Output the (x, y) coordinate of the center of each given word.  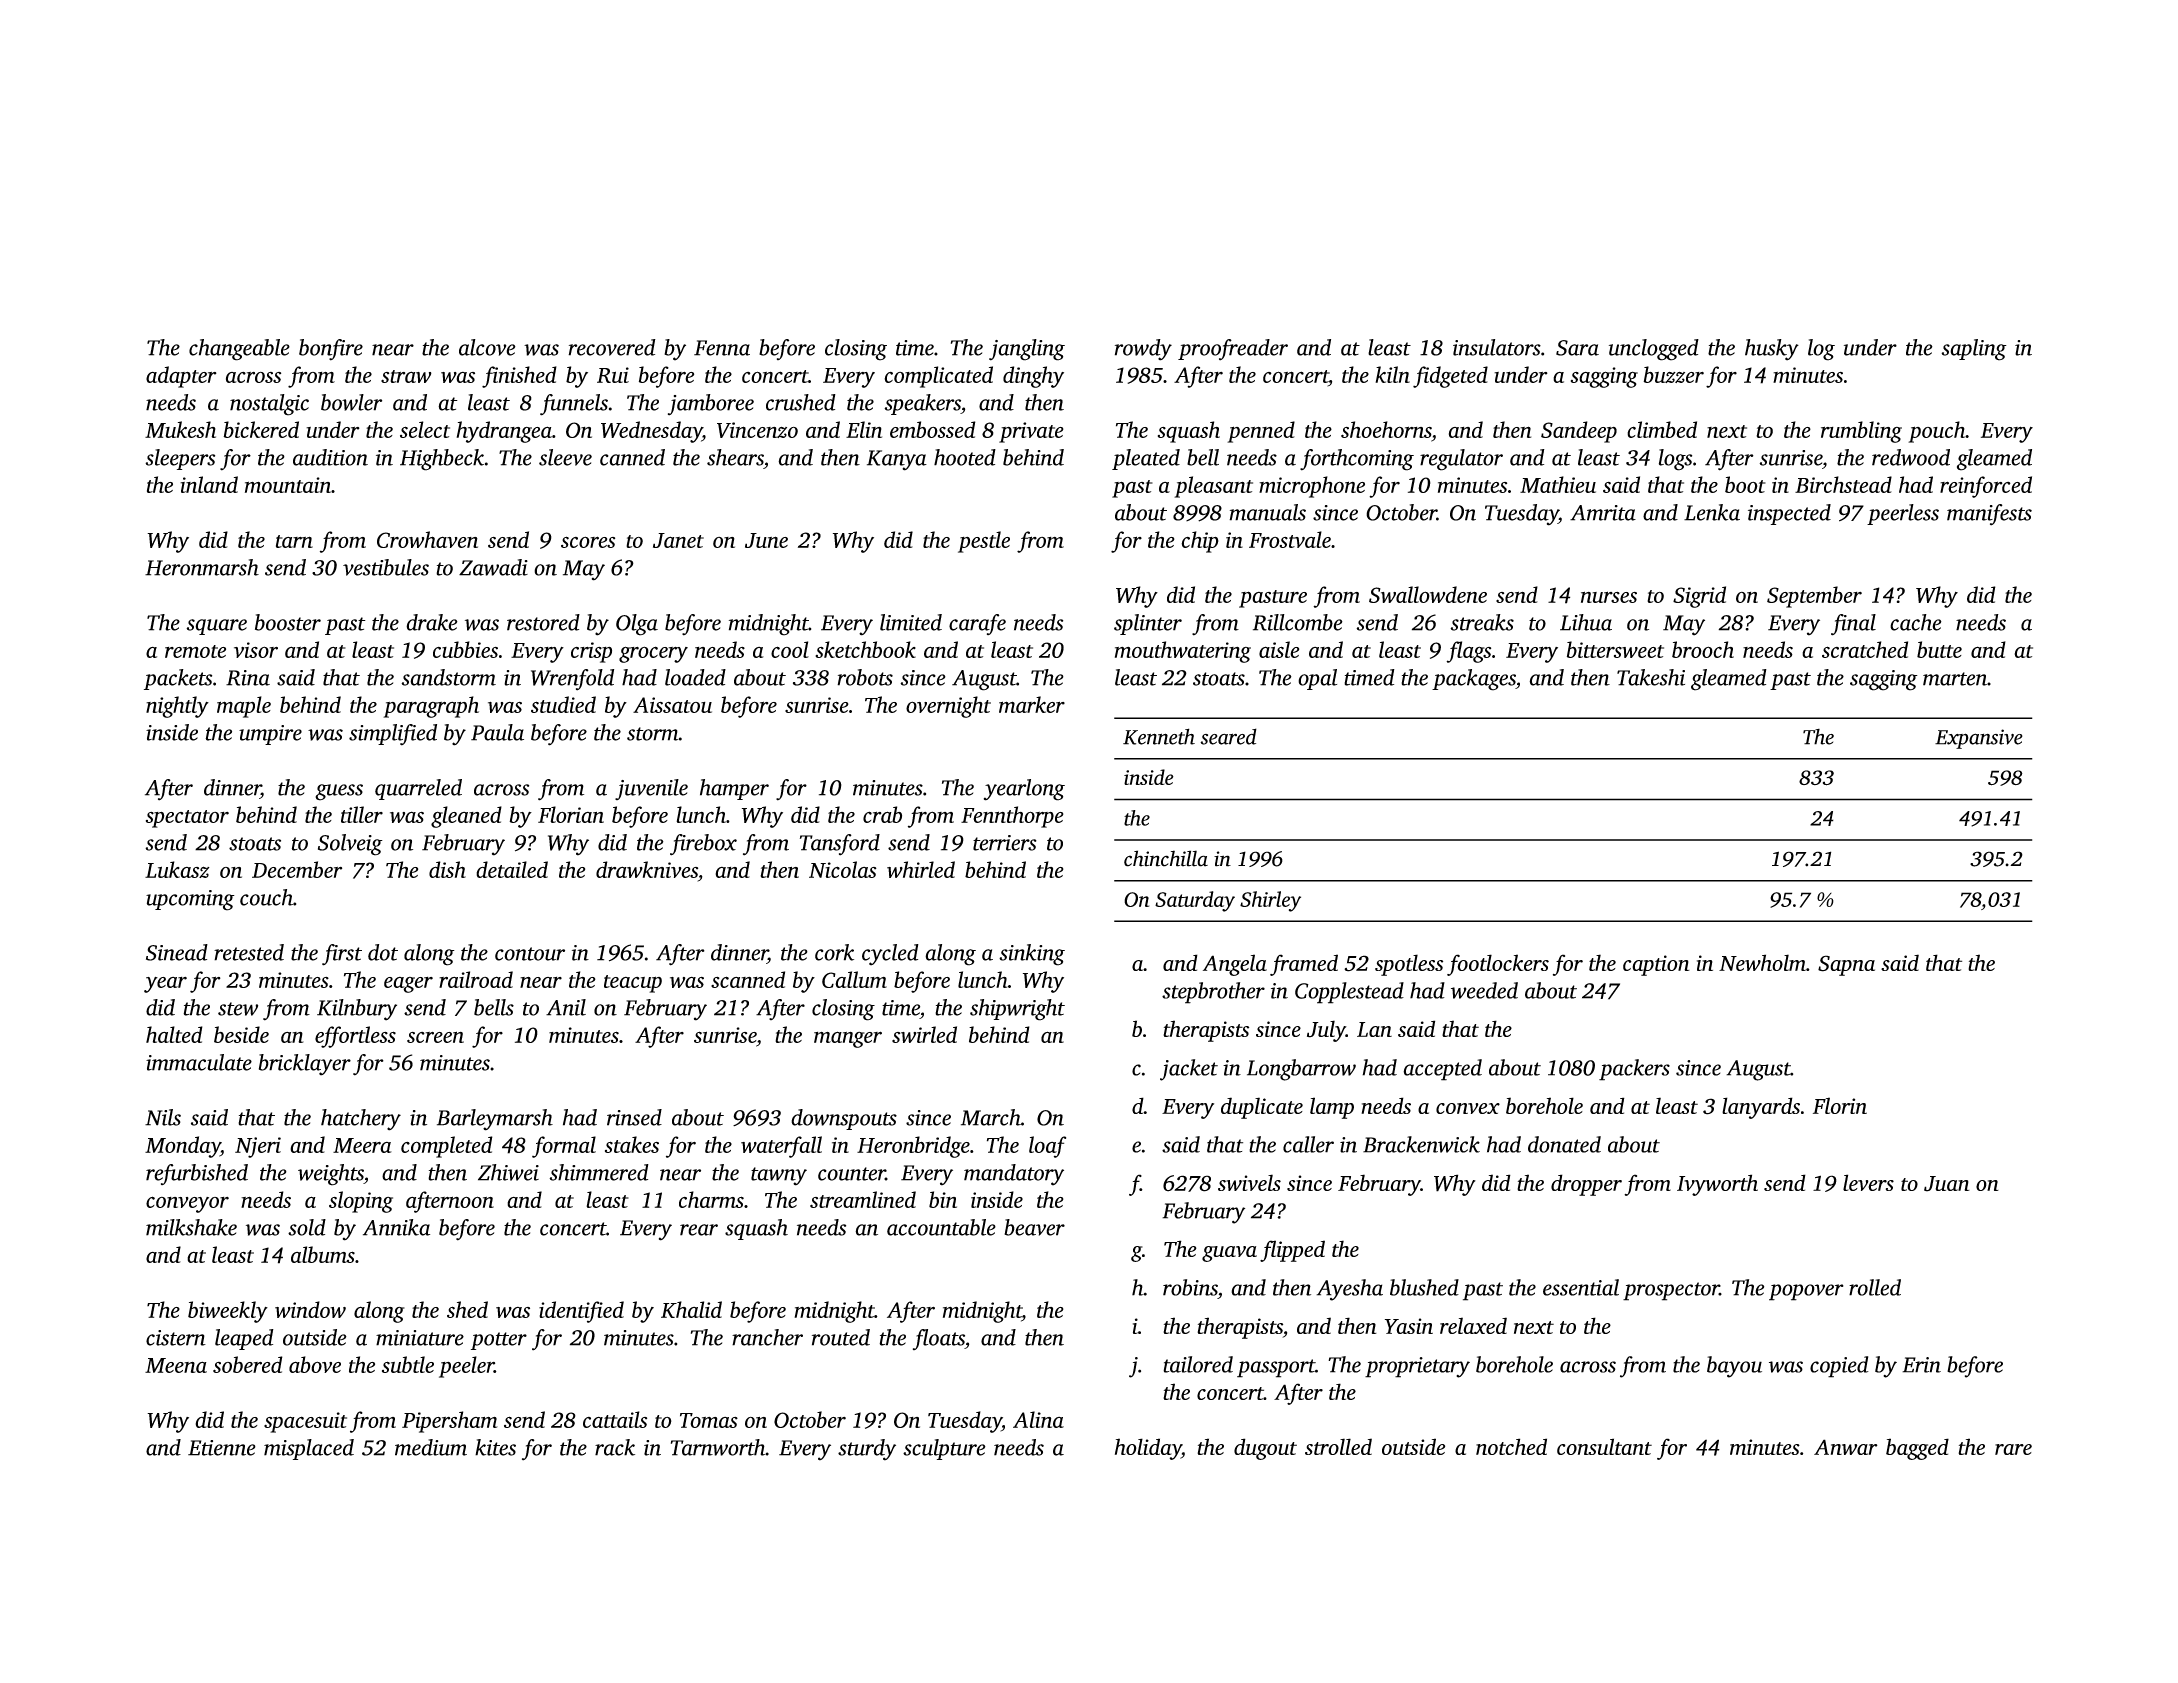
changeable (239, 350)
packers (1634, 1070)
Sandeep (1579, 432)
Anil (566, 1007)
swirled (924, 1034)
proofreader (1233, 350)
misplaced (309, 1449)
